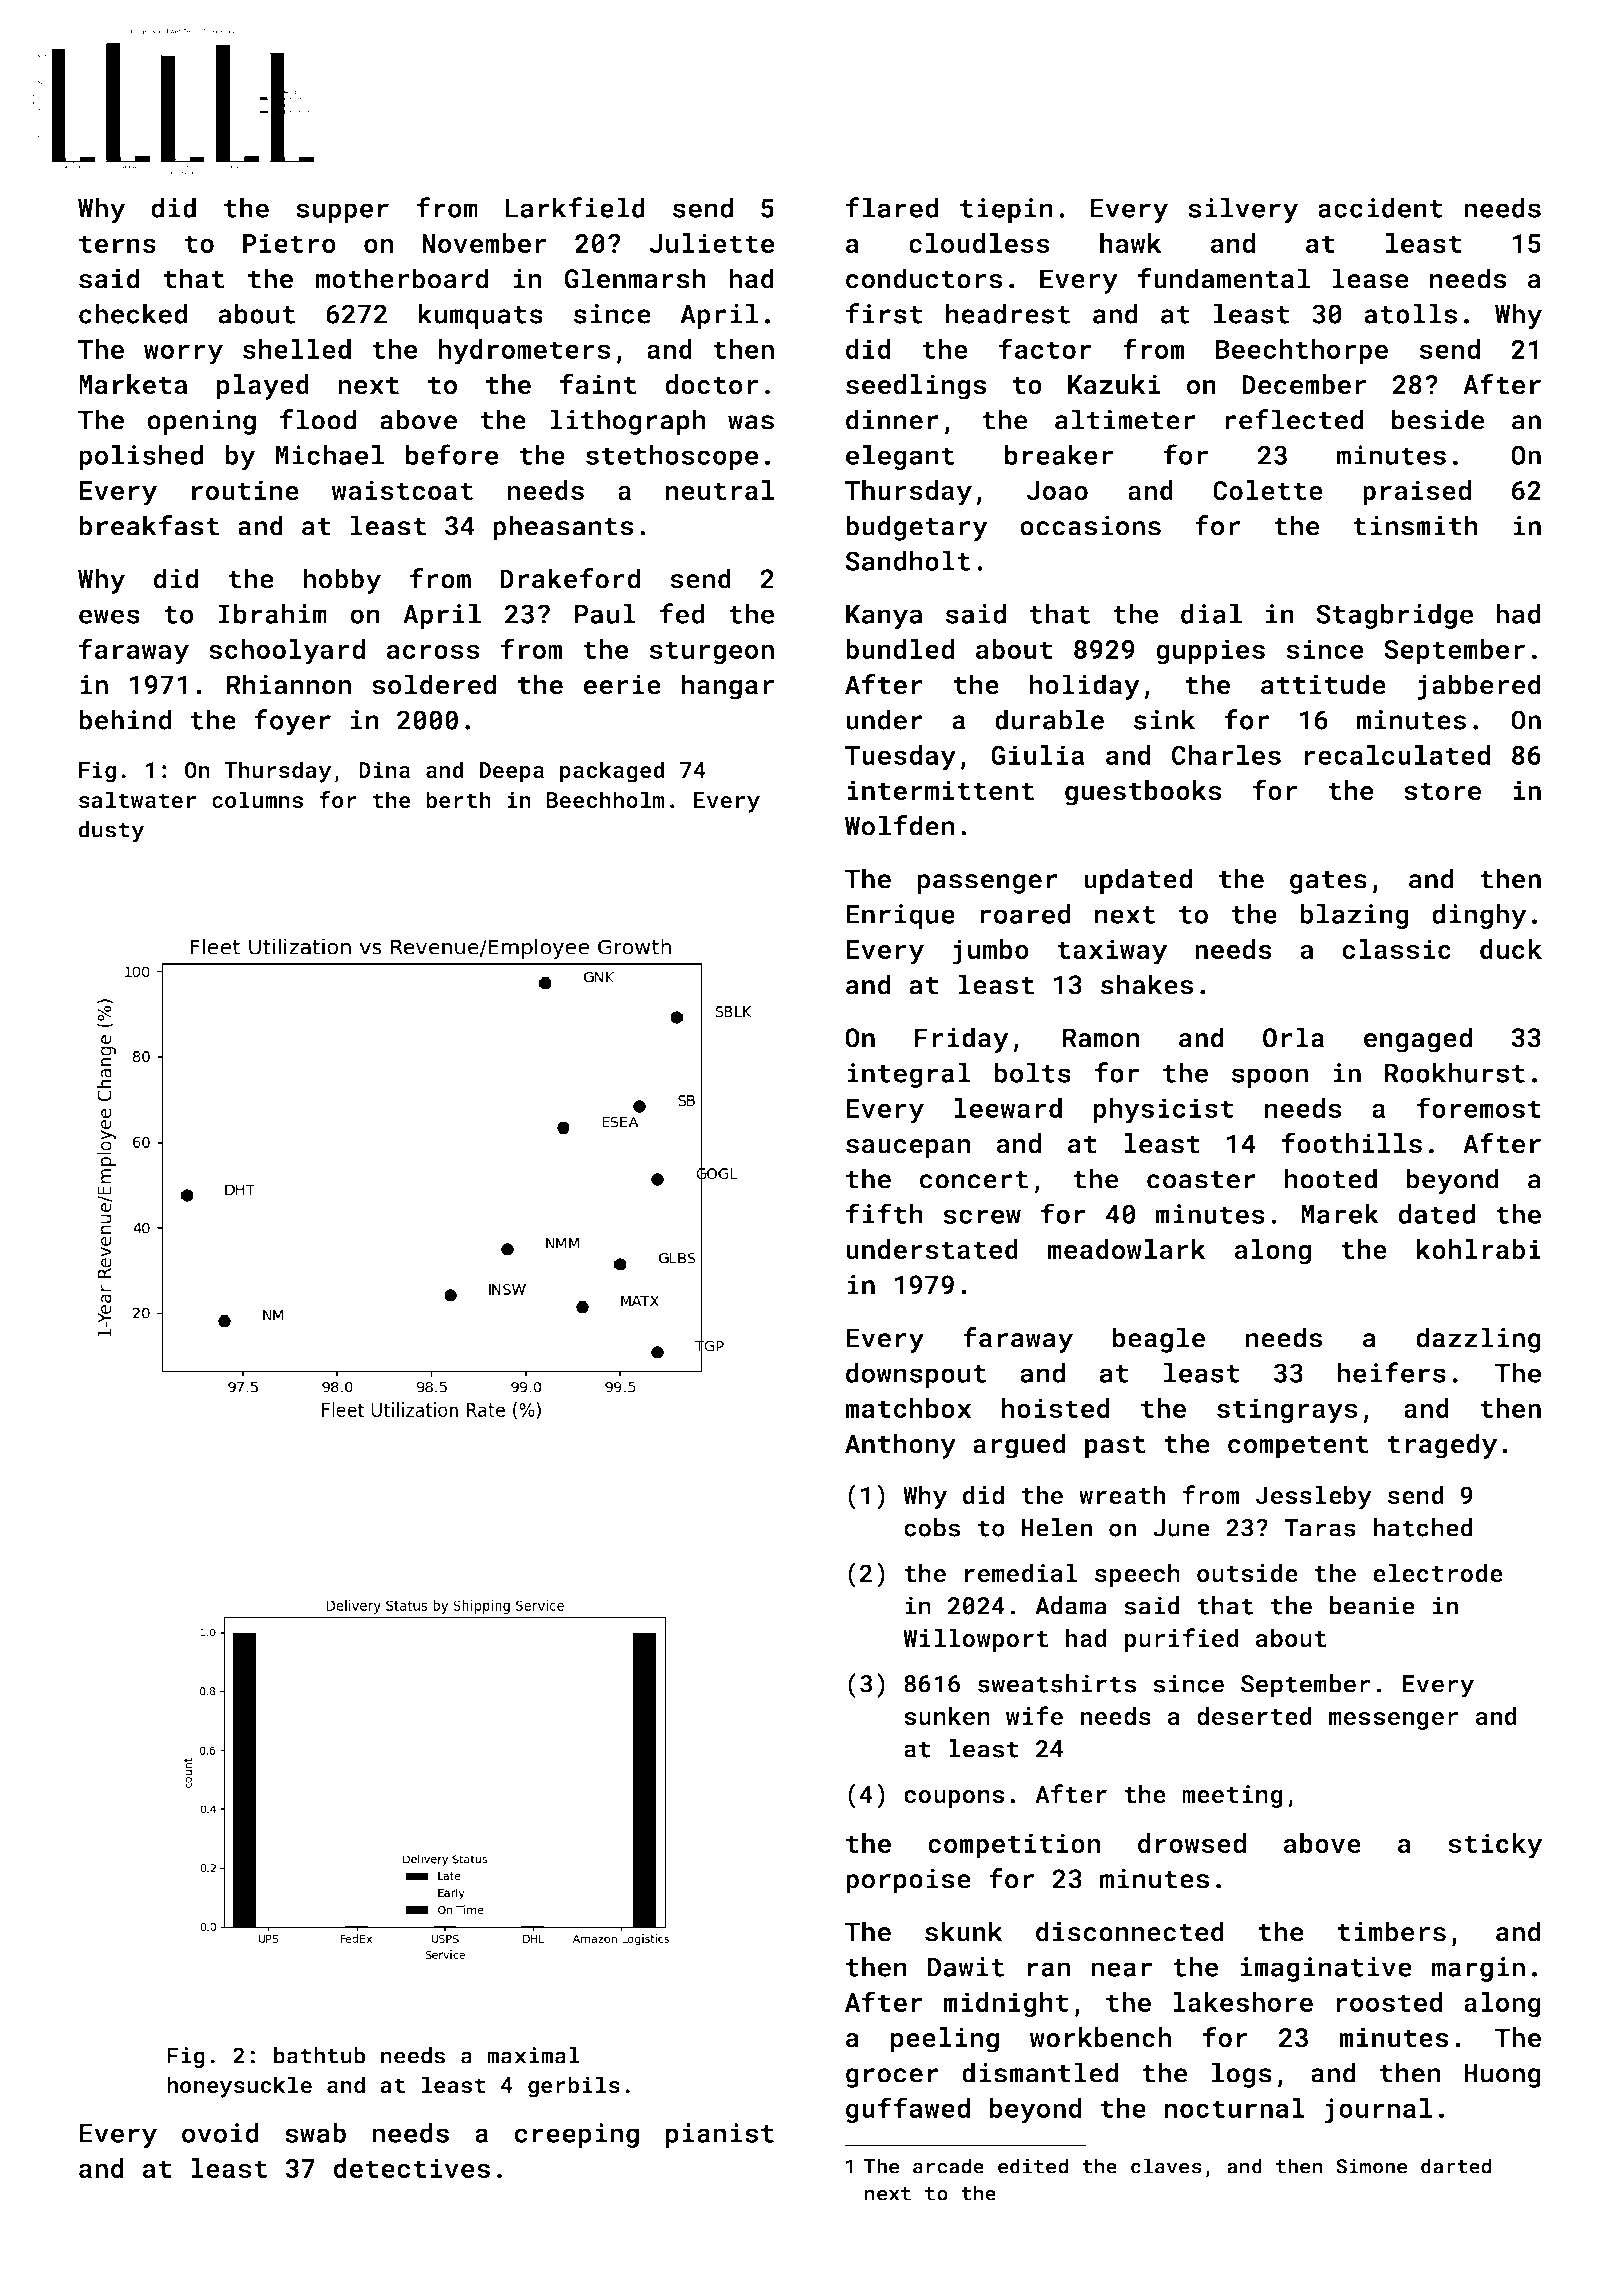 This screenshot has width=1620, height=2292. What do you see at coordinates (900, 825) in the screenshot?
I see `Wolfden` at bounding box center [900, 825].
